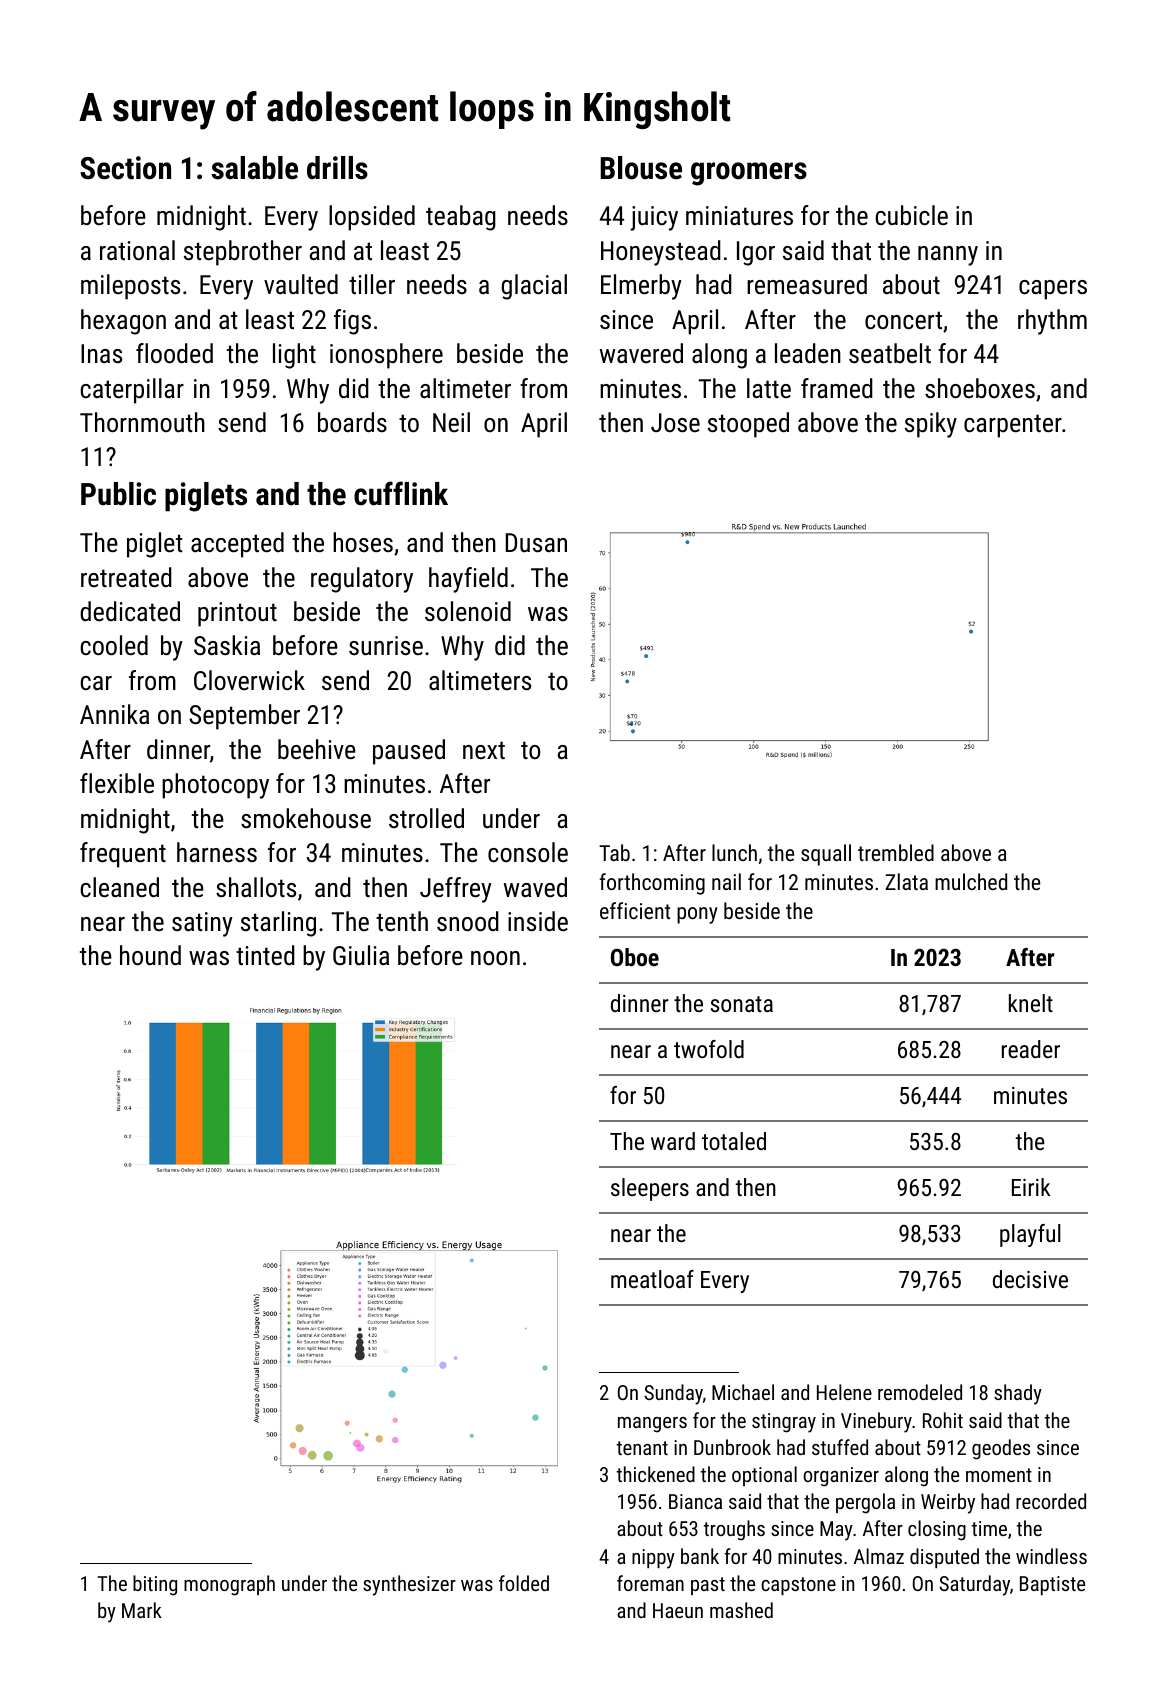  What do you see at coordinates (1031, 1003) in the screenshot?
I see `knelt` at bounding box center [1031, 1003].
